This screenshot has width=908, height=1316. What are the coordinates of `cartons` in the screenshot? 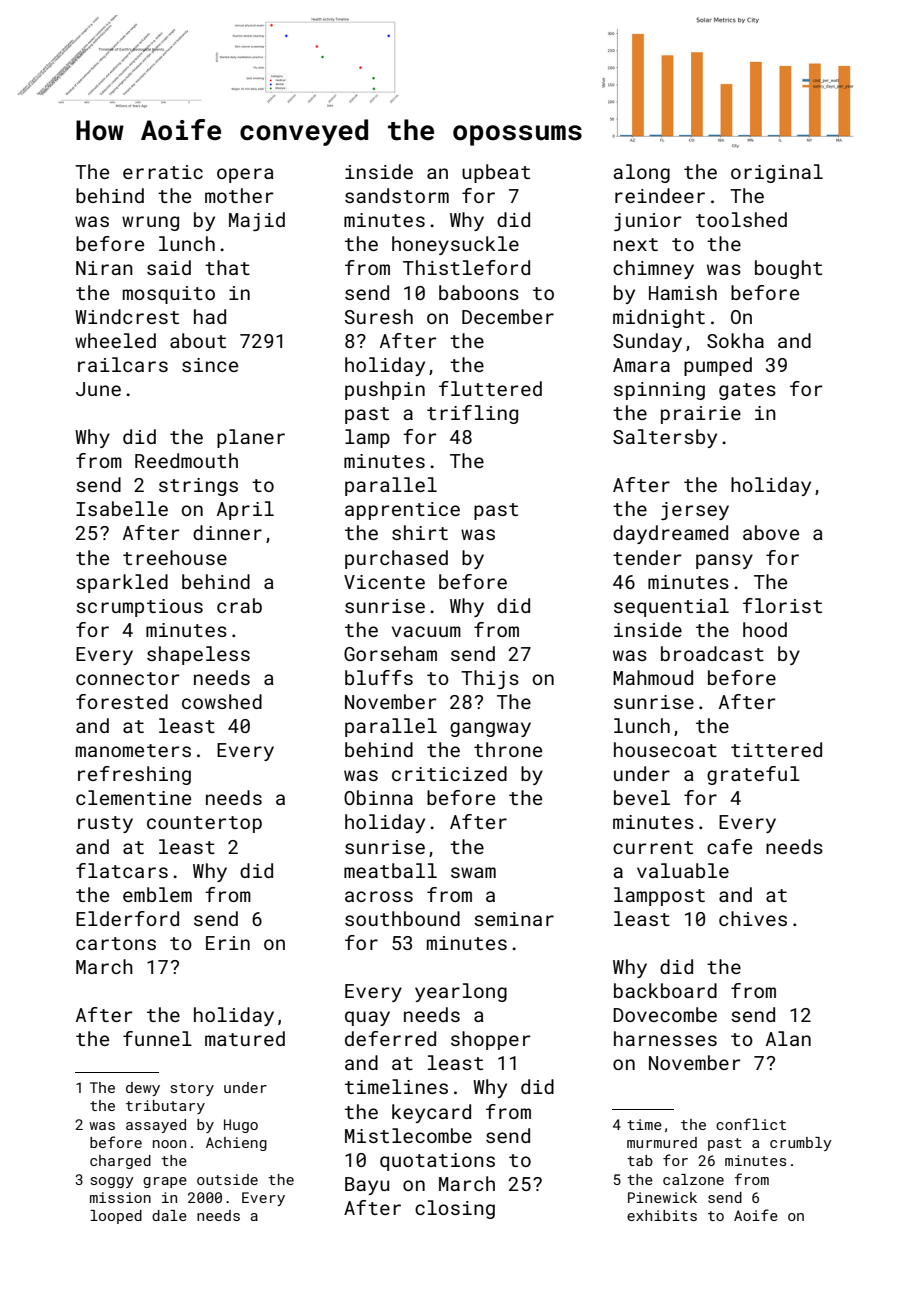 It's located at (116, 943).
